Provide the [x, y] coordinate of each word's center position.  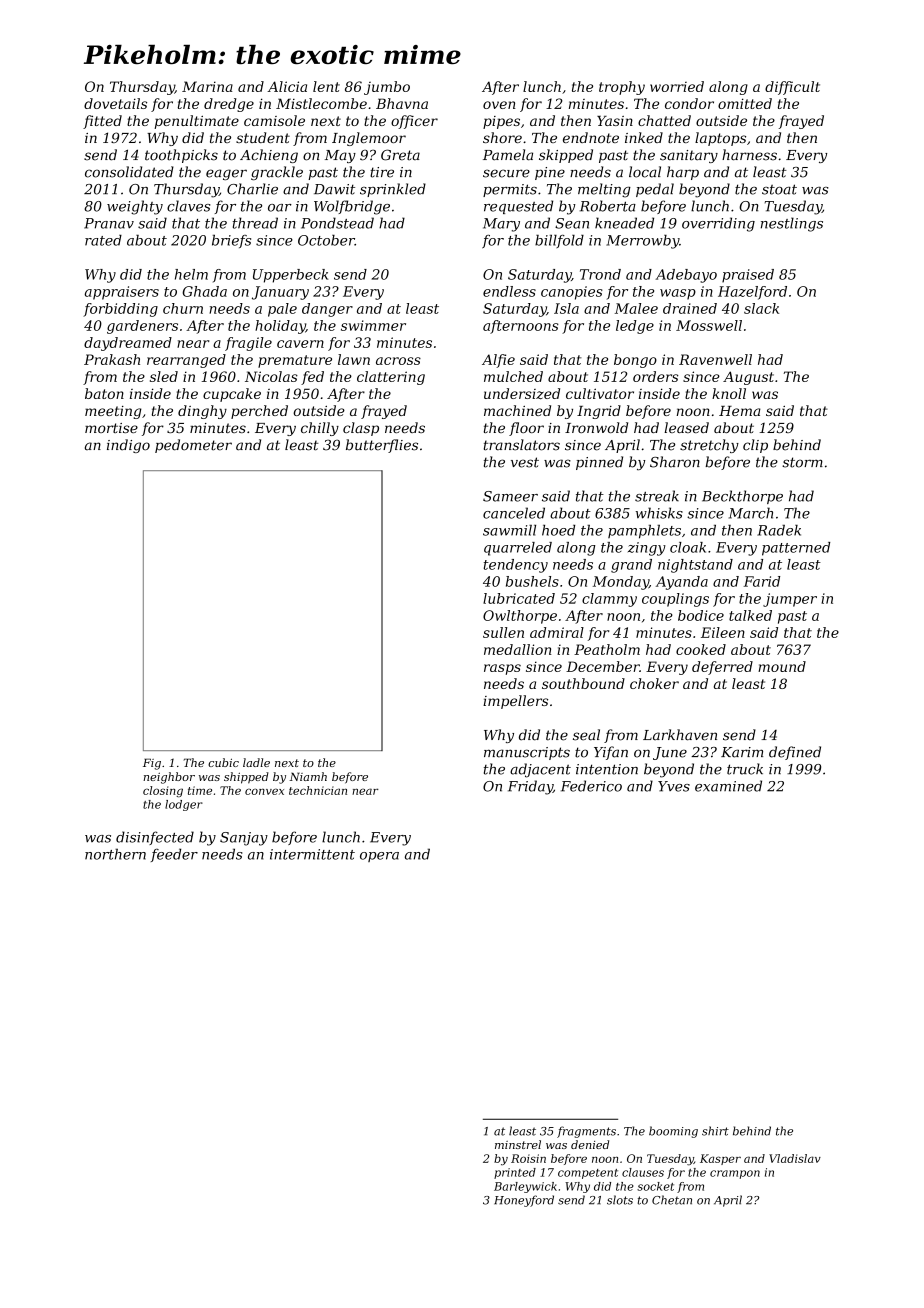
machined [517, 410]
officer [414, 122]
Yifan [611, 753]
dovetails [115, 103]
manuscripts [527, 753]
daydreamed [128, 344]
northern [115, 854]
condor [689, 103]
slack [761, 308]
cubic [223, 762]
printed [515, 1173]
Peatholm [607, 649]
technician [318, 790]
